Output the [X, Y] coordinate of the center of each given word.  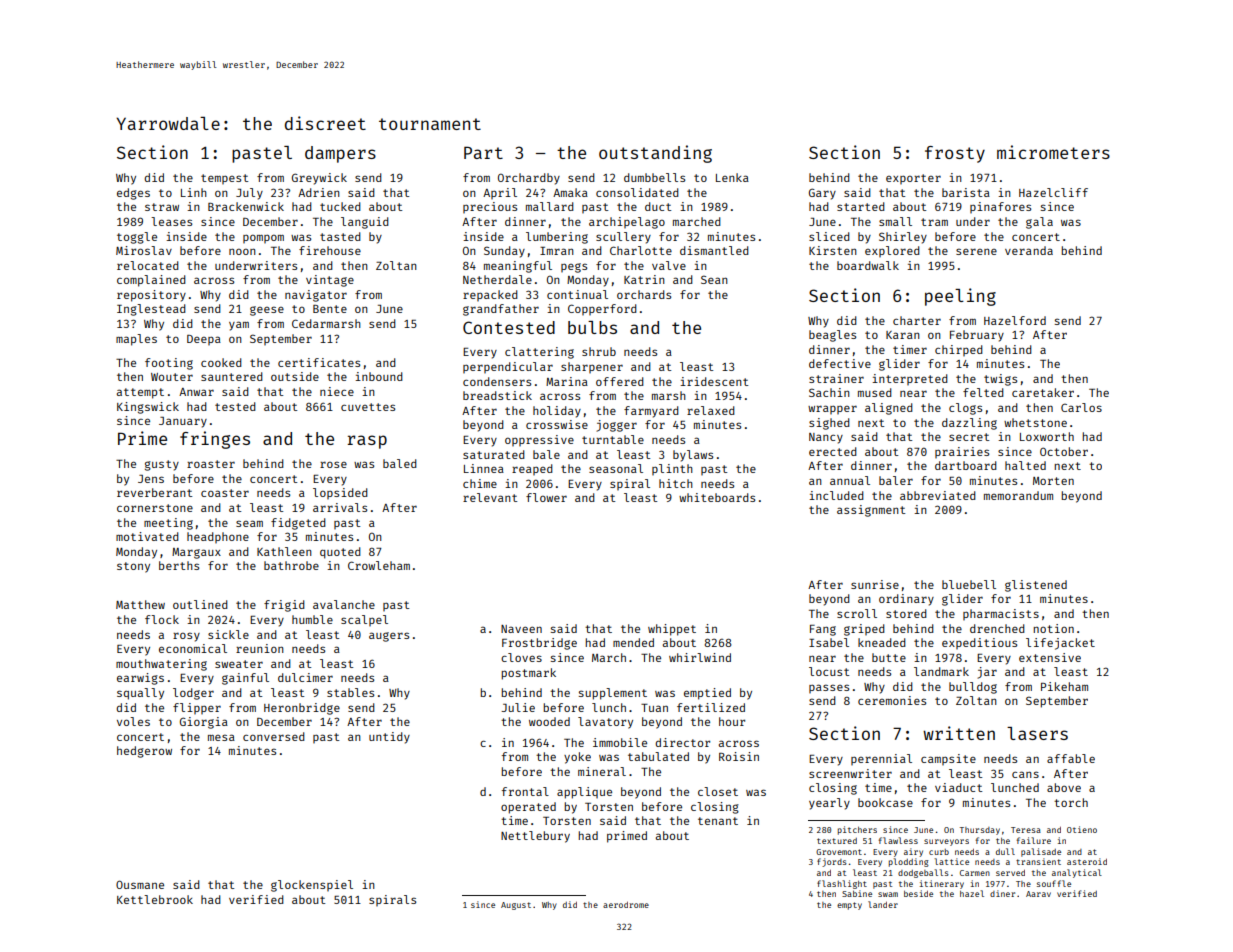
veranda [1029, 250]
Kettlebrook [155, 899]
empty [849, 906]
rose [333, 464]
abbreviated [938, 495]
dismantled [714, 250]
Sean [714, 279]
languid [365, 223]
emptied [707, 694]
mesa [221, 737]
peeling [960, 297]
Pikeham [1064, 686]
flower [546, 497]
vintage [330, 281]
